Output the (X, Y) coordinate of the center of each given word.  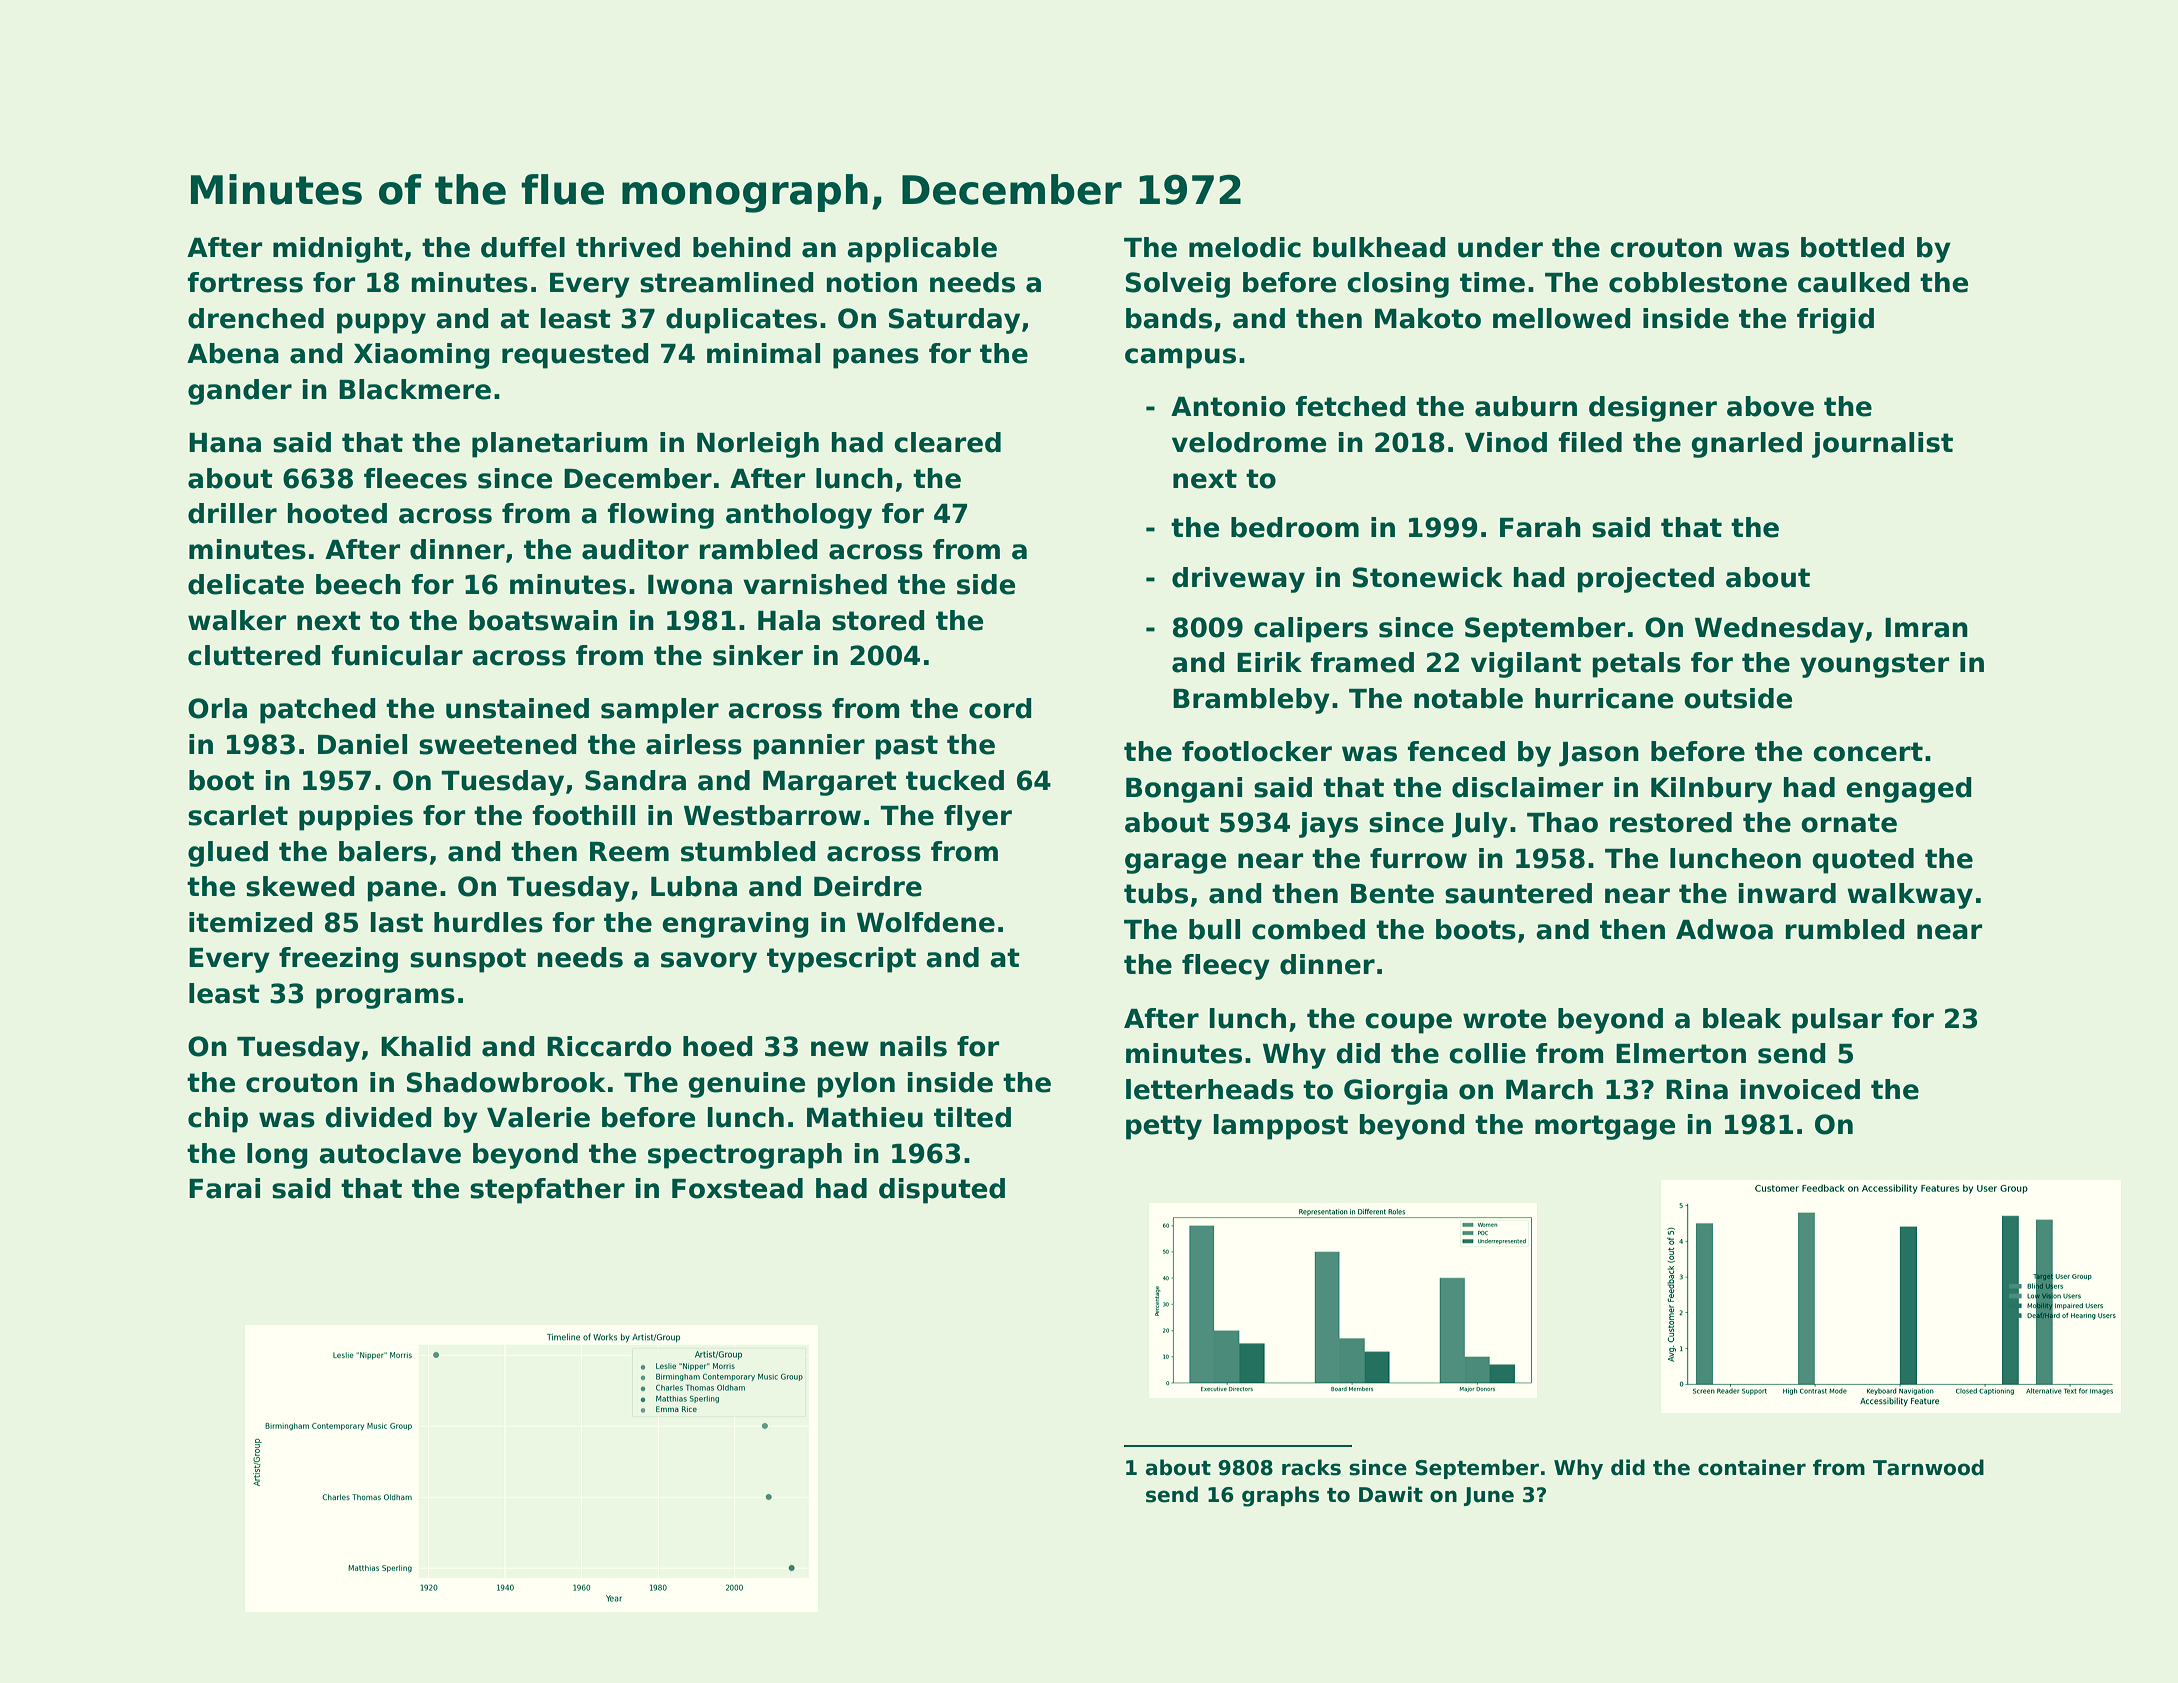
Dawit (1391, 1494)
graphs (1280, 1496)
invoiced (1800, 1089)
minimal (763, 353)
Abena (233, 353)
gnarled (1747, 445)
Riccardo (609, 1046)
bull (1214, 929)
